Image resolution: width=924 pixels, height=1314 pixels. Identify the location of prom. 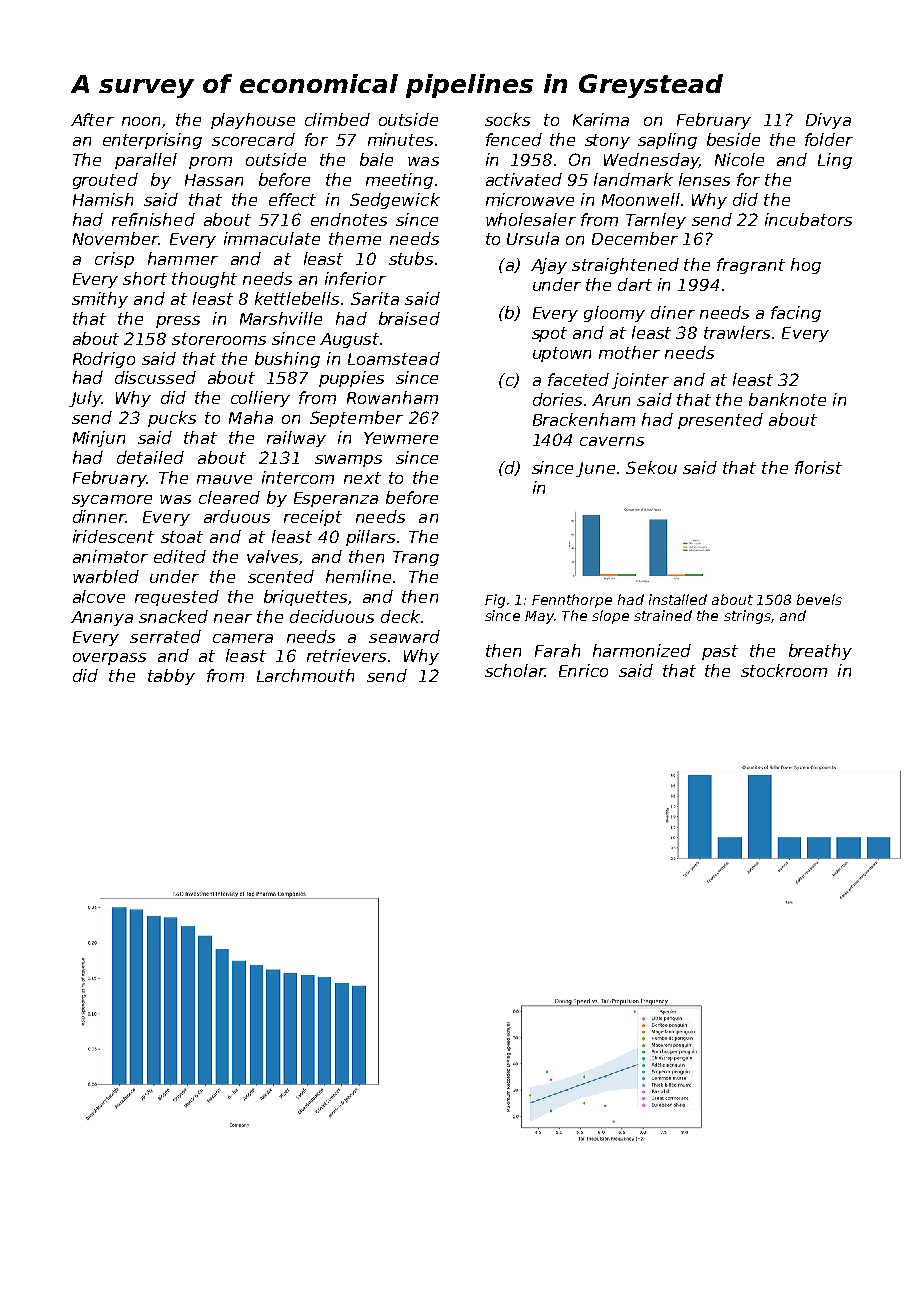
(210, 163).
